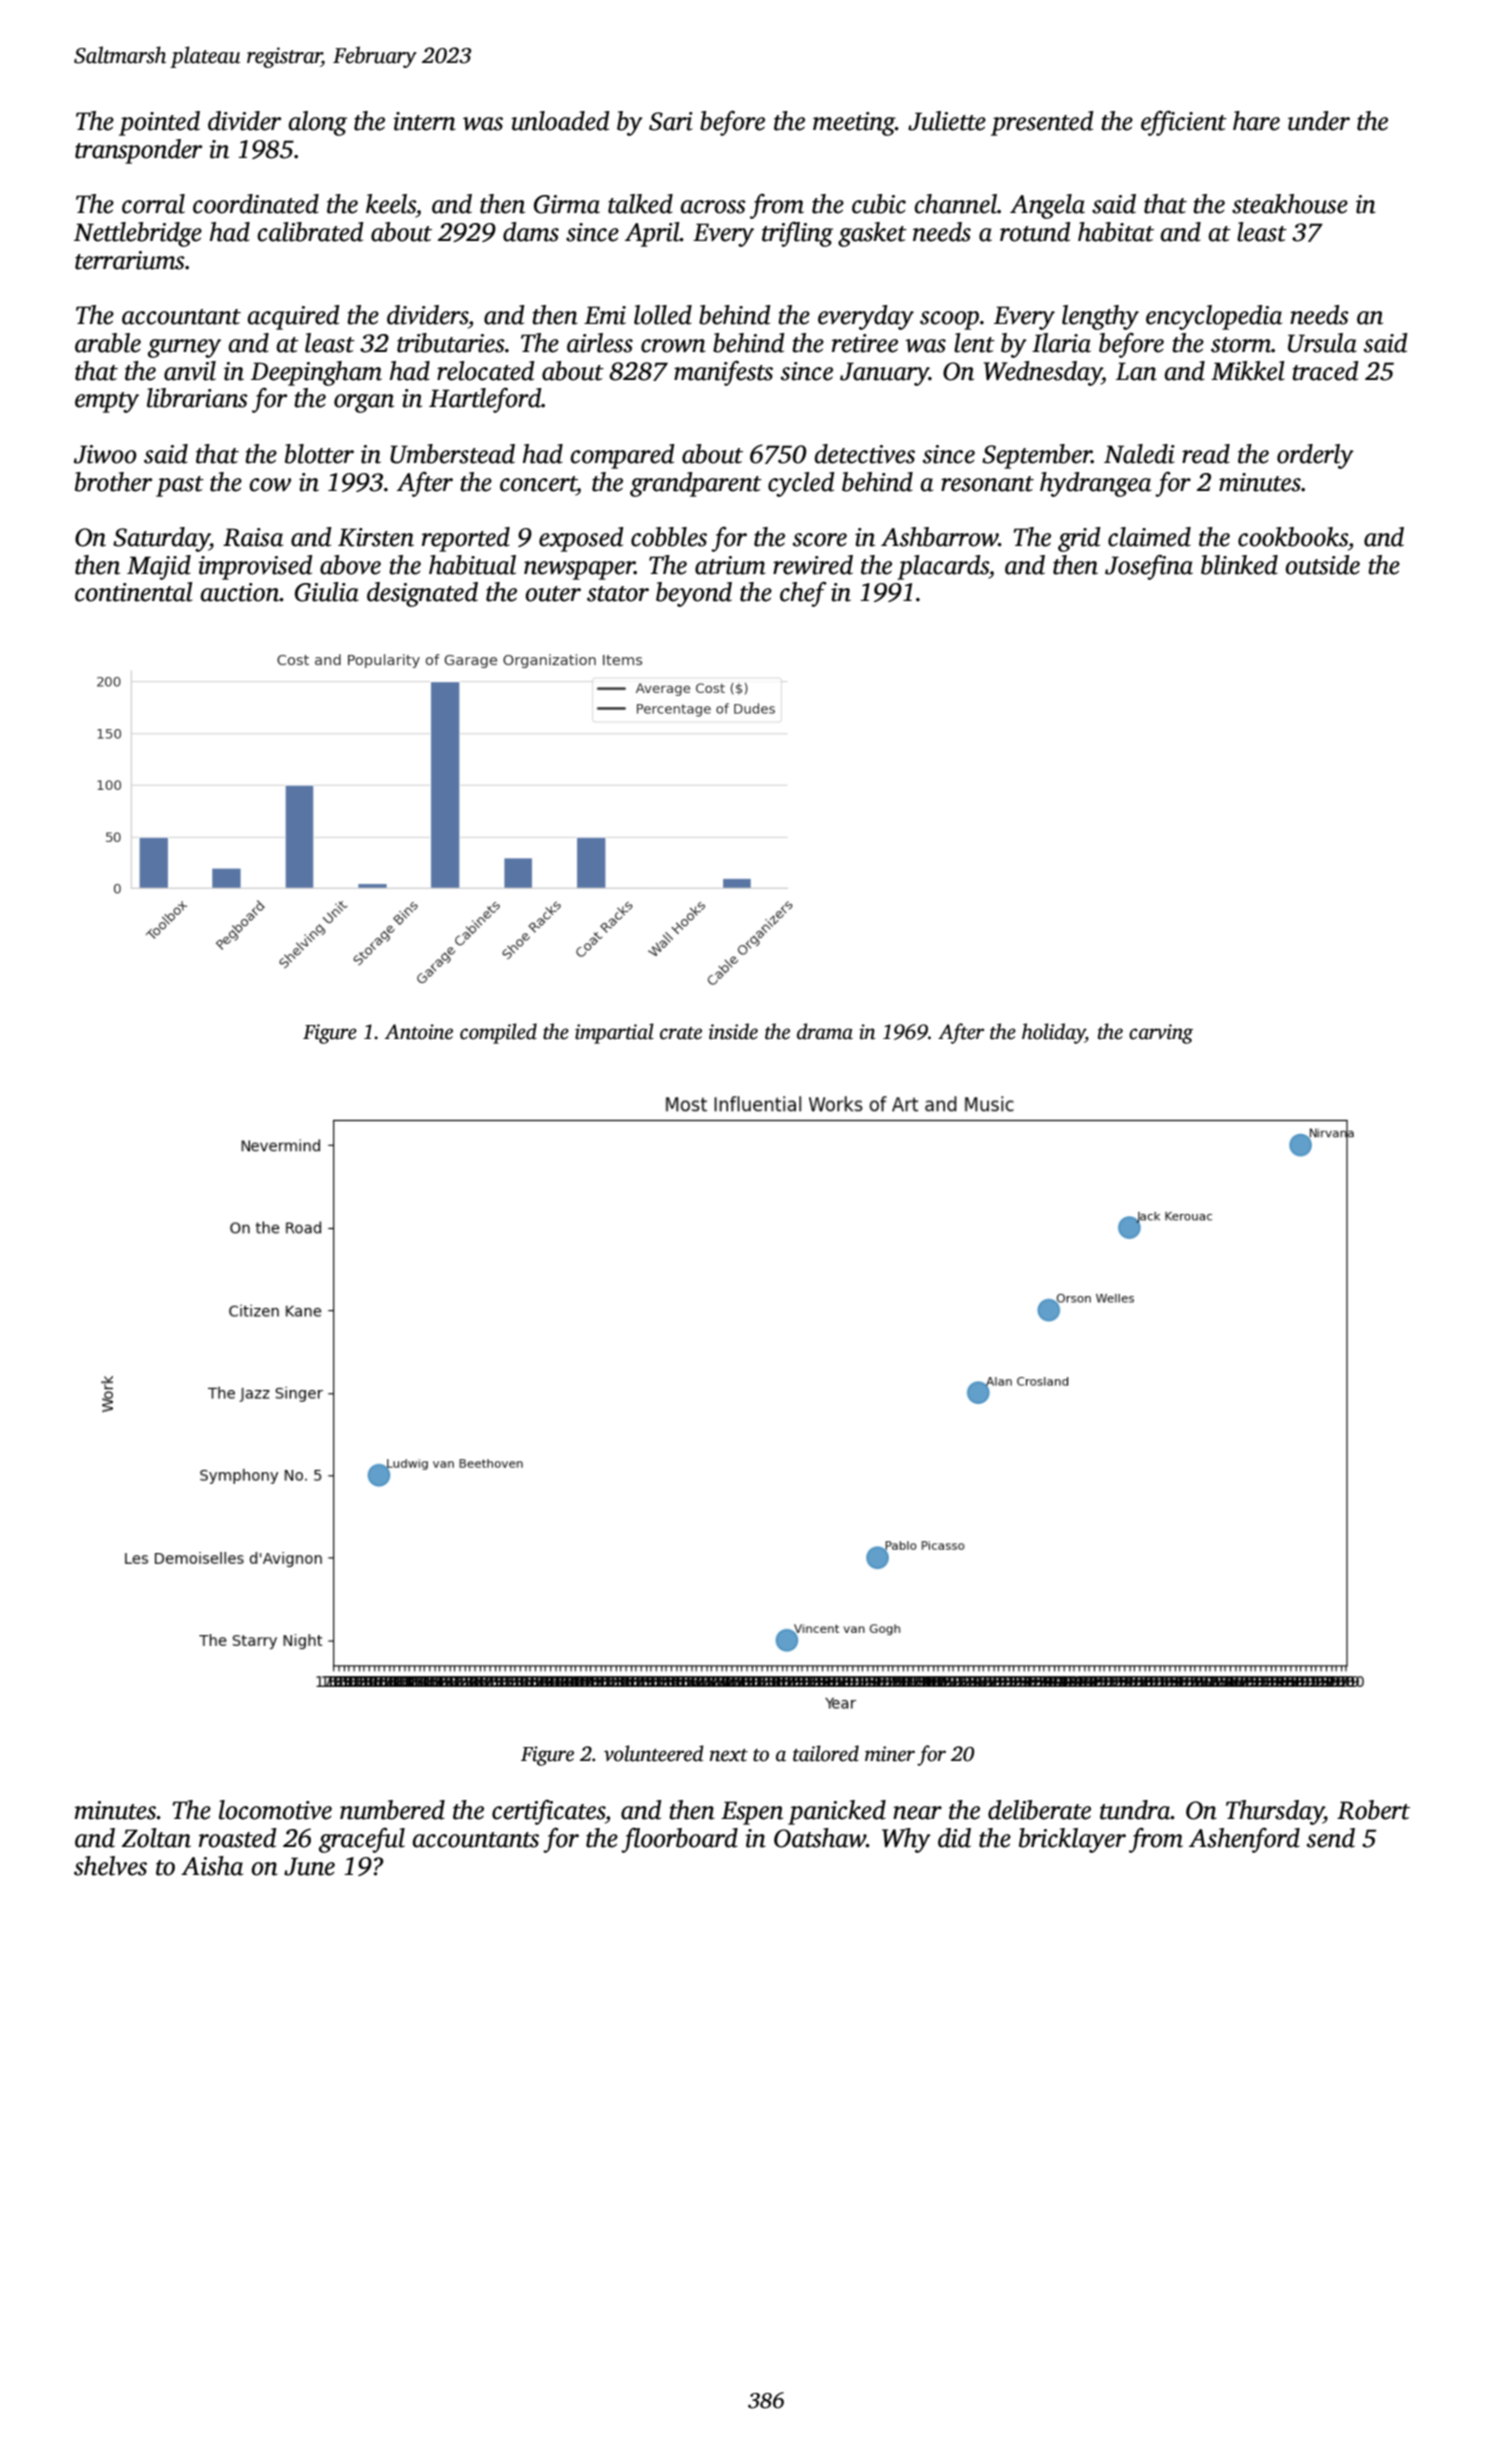 The width and height of the document is (1496, 2464). Describe the element at coordinates (134, 592) in the document. I see `continental` at that location.
